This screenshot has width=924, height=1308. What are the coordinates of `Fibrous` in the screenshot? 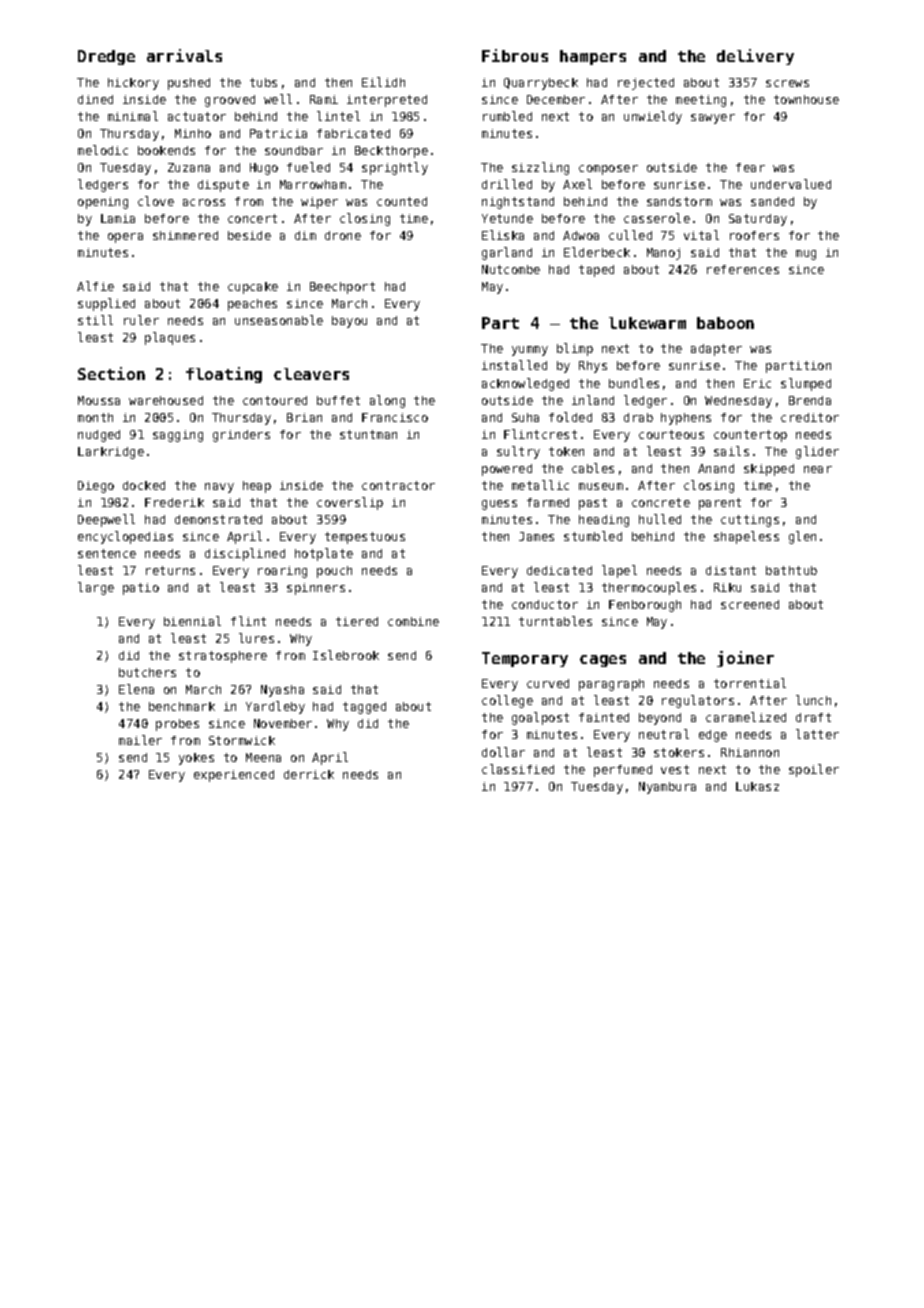 It's located at (515, 55).
